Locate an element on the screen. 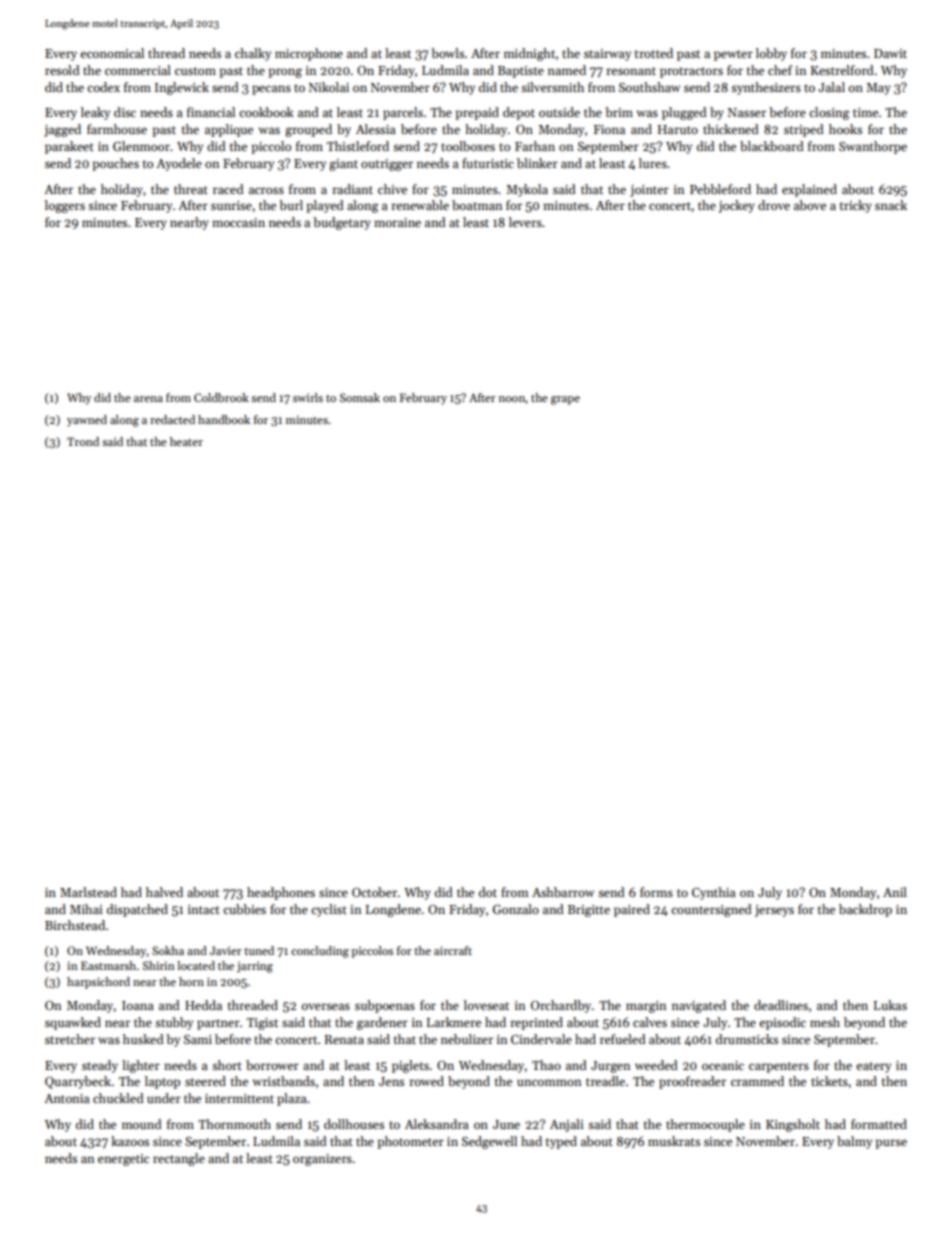  tricky is located at coordinates (856, 206).
